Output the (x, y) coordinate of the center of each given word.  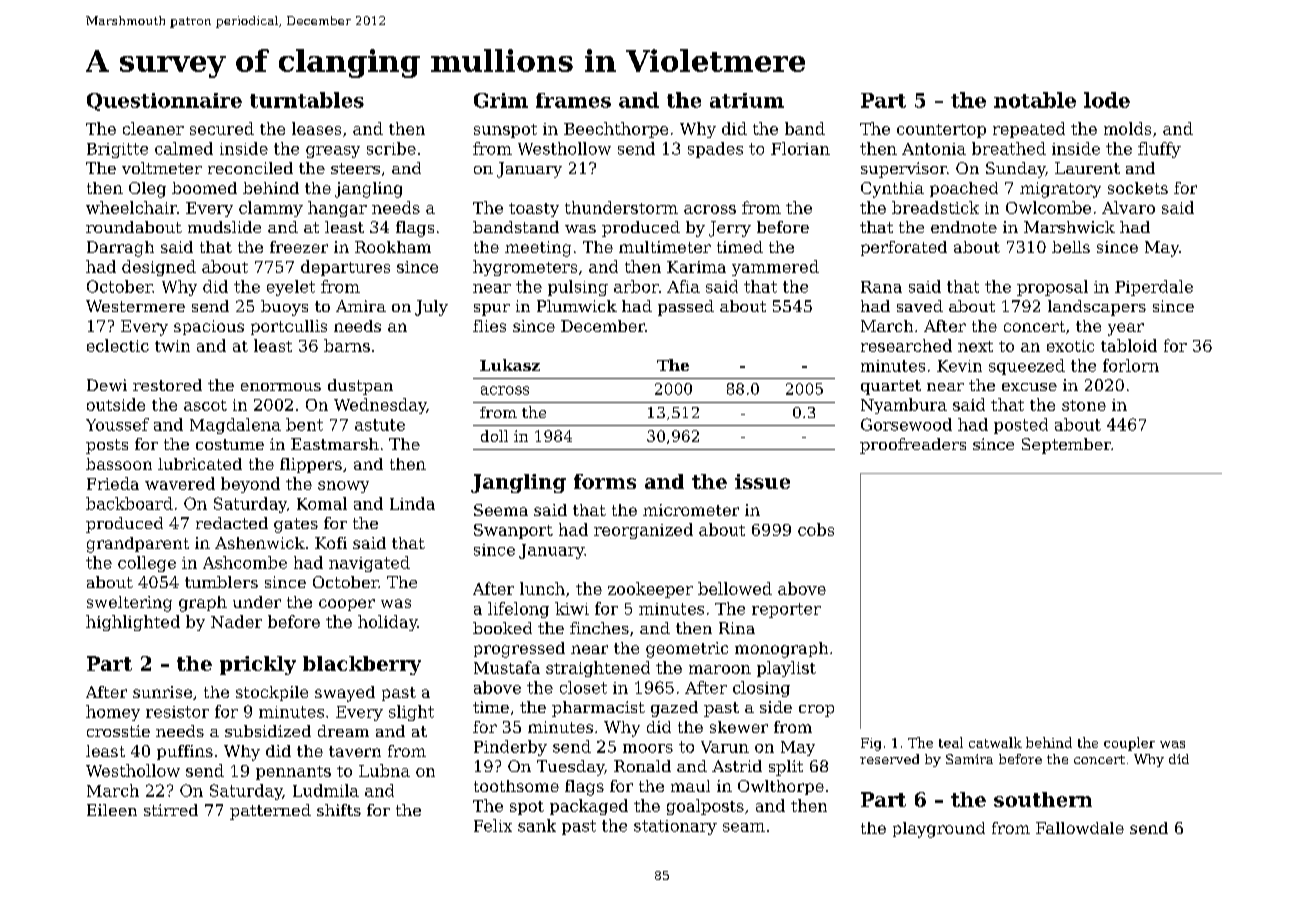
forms (605, 481)
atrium (747, 100)
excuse (1029, 387)
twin (172, 346)
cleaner (153, 128)
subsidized (268, 731)
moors (648, 748)
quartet (891, 387)
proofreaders (913, 446)
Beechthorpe (616, 130)
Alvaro (1128, 207)
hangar (337, 209)
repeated (1029, 130)
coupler (1129, 744)
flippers (311, 465)
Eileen (112, 810)
